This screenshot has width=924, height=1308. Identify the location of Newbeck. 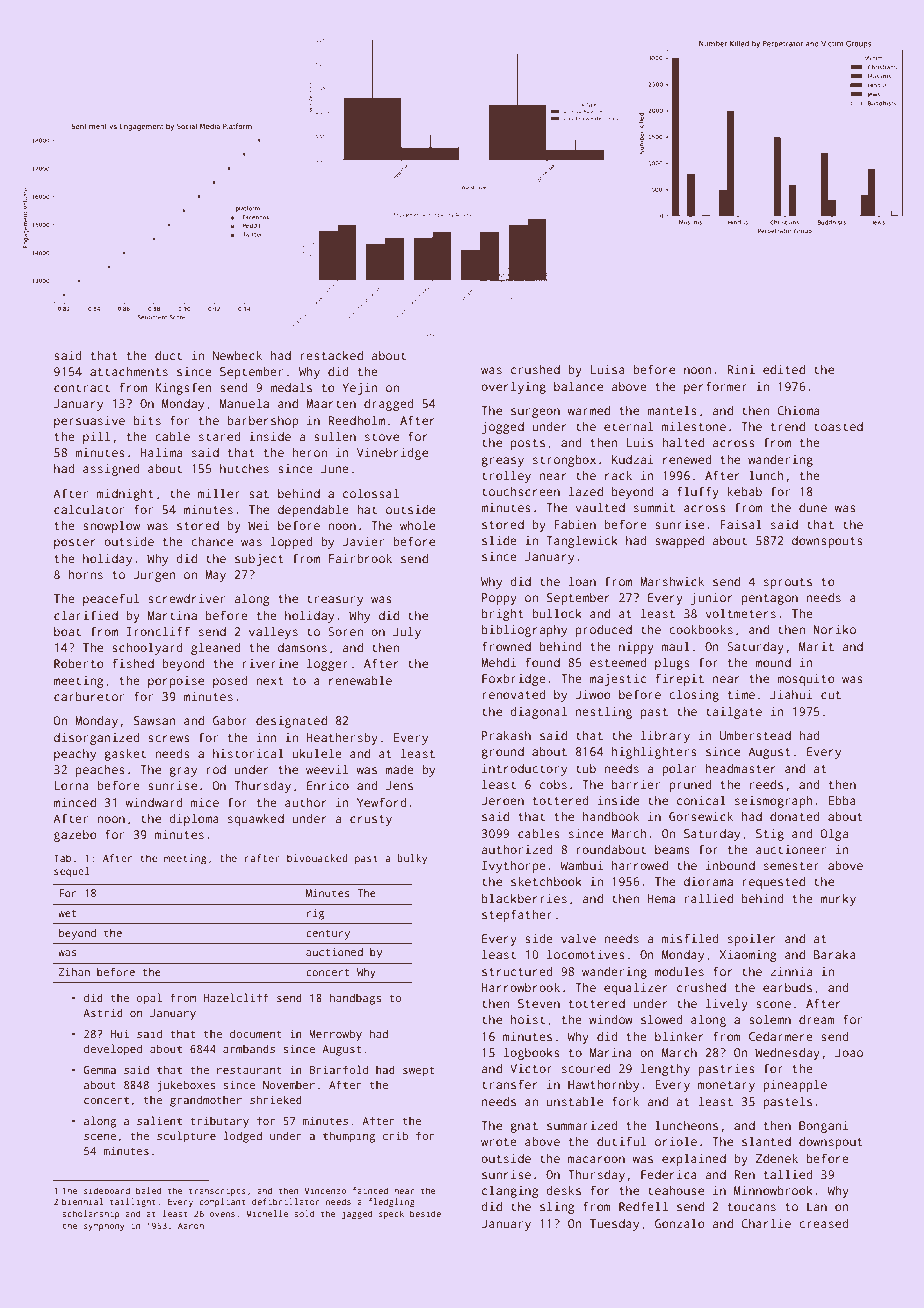
(237, 355).
